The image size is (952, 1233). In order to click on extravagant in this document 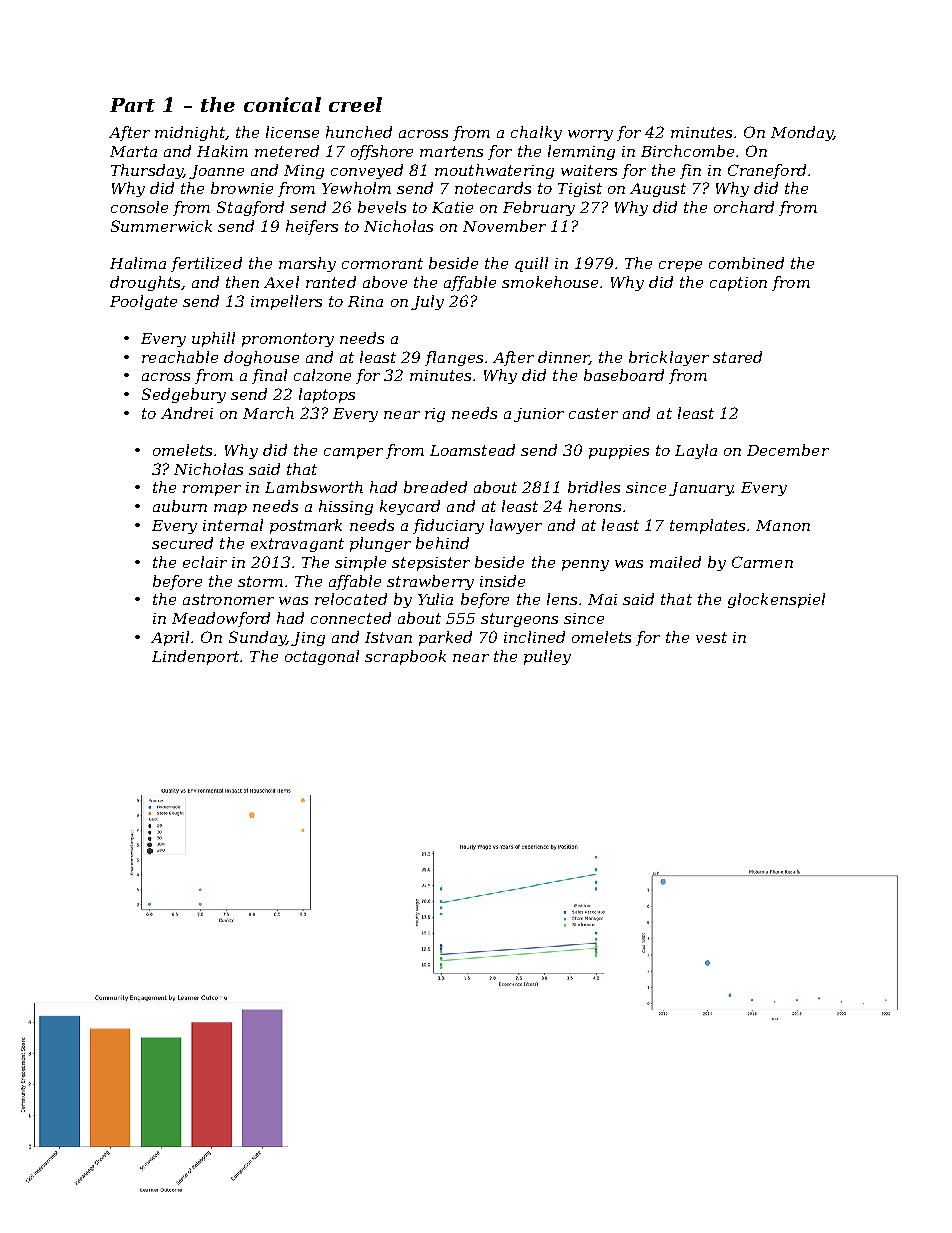, I will do `click(297, 545)`.
